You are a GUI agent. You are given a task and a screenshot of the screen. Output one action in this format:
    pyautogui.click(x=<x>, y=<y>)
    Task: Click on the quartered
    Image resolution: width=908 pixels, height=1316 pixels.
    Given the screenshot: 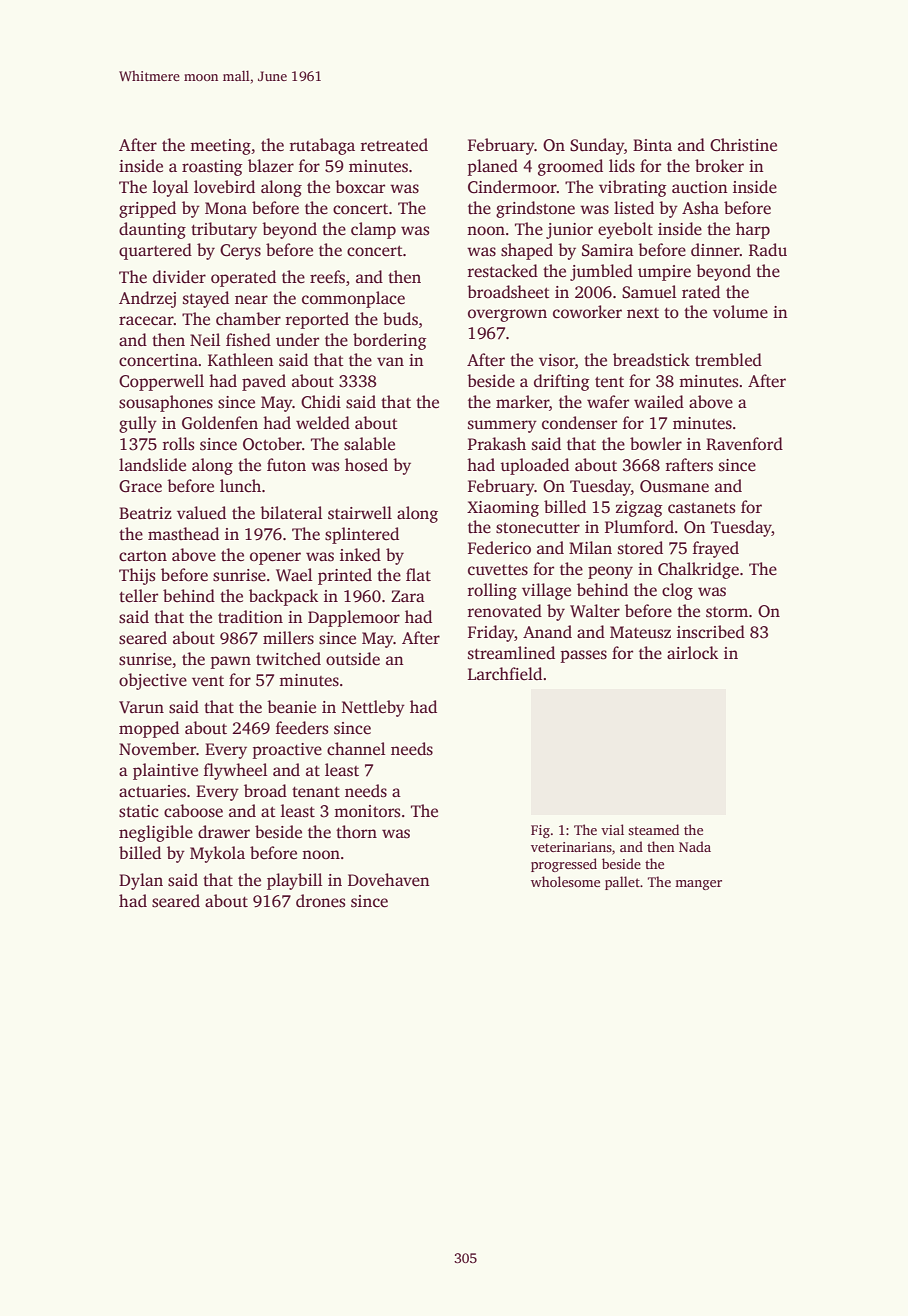 What is the action you would take?
    pyautogui.click(x=155, y=251)
